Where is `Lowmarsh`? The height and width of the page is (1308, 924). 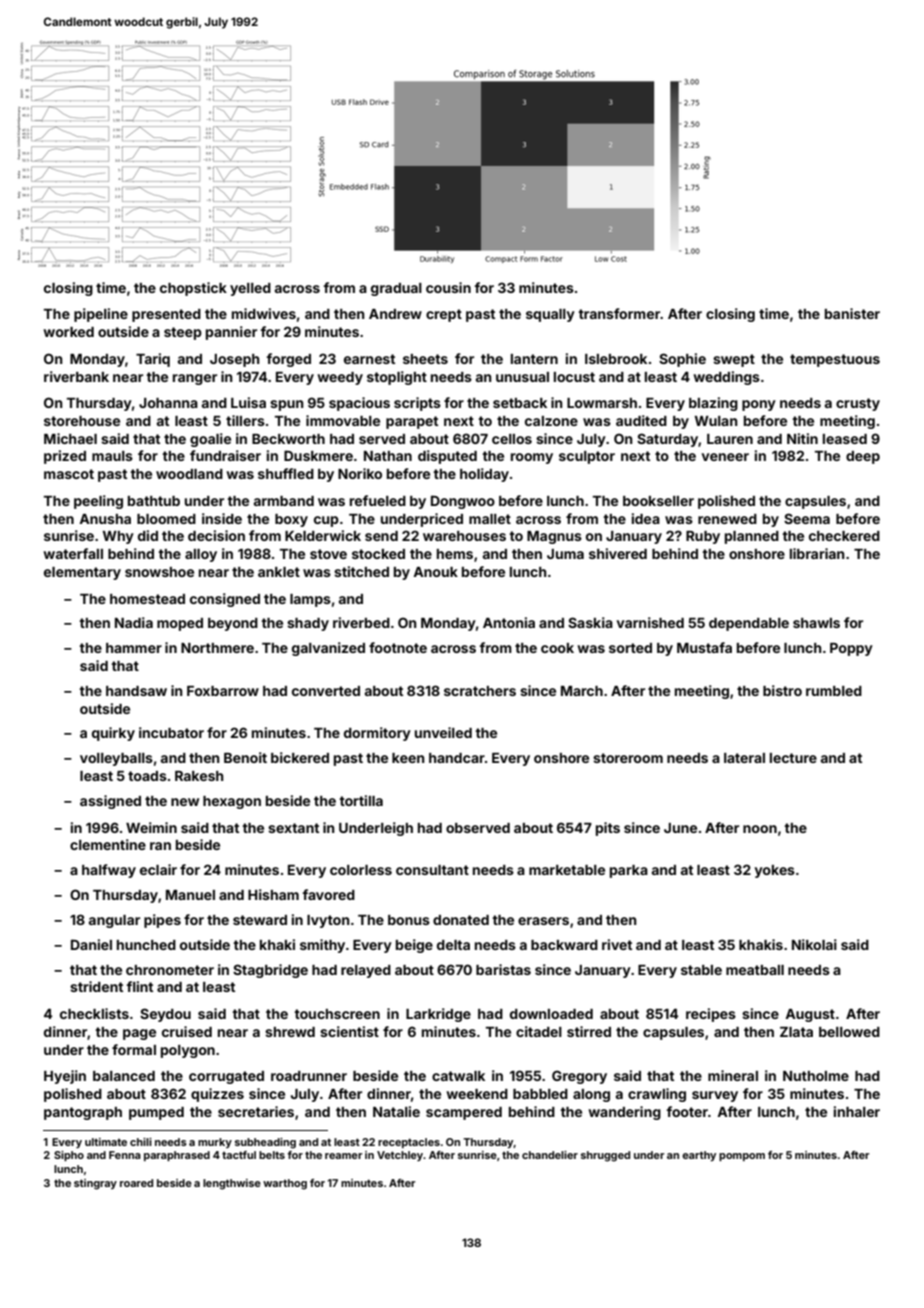 Lowmarsh is located at coordinates (602, 403).
